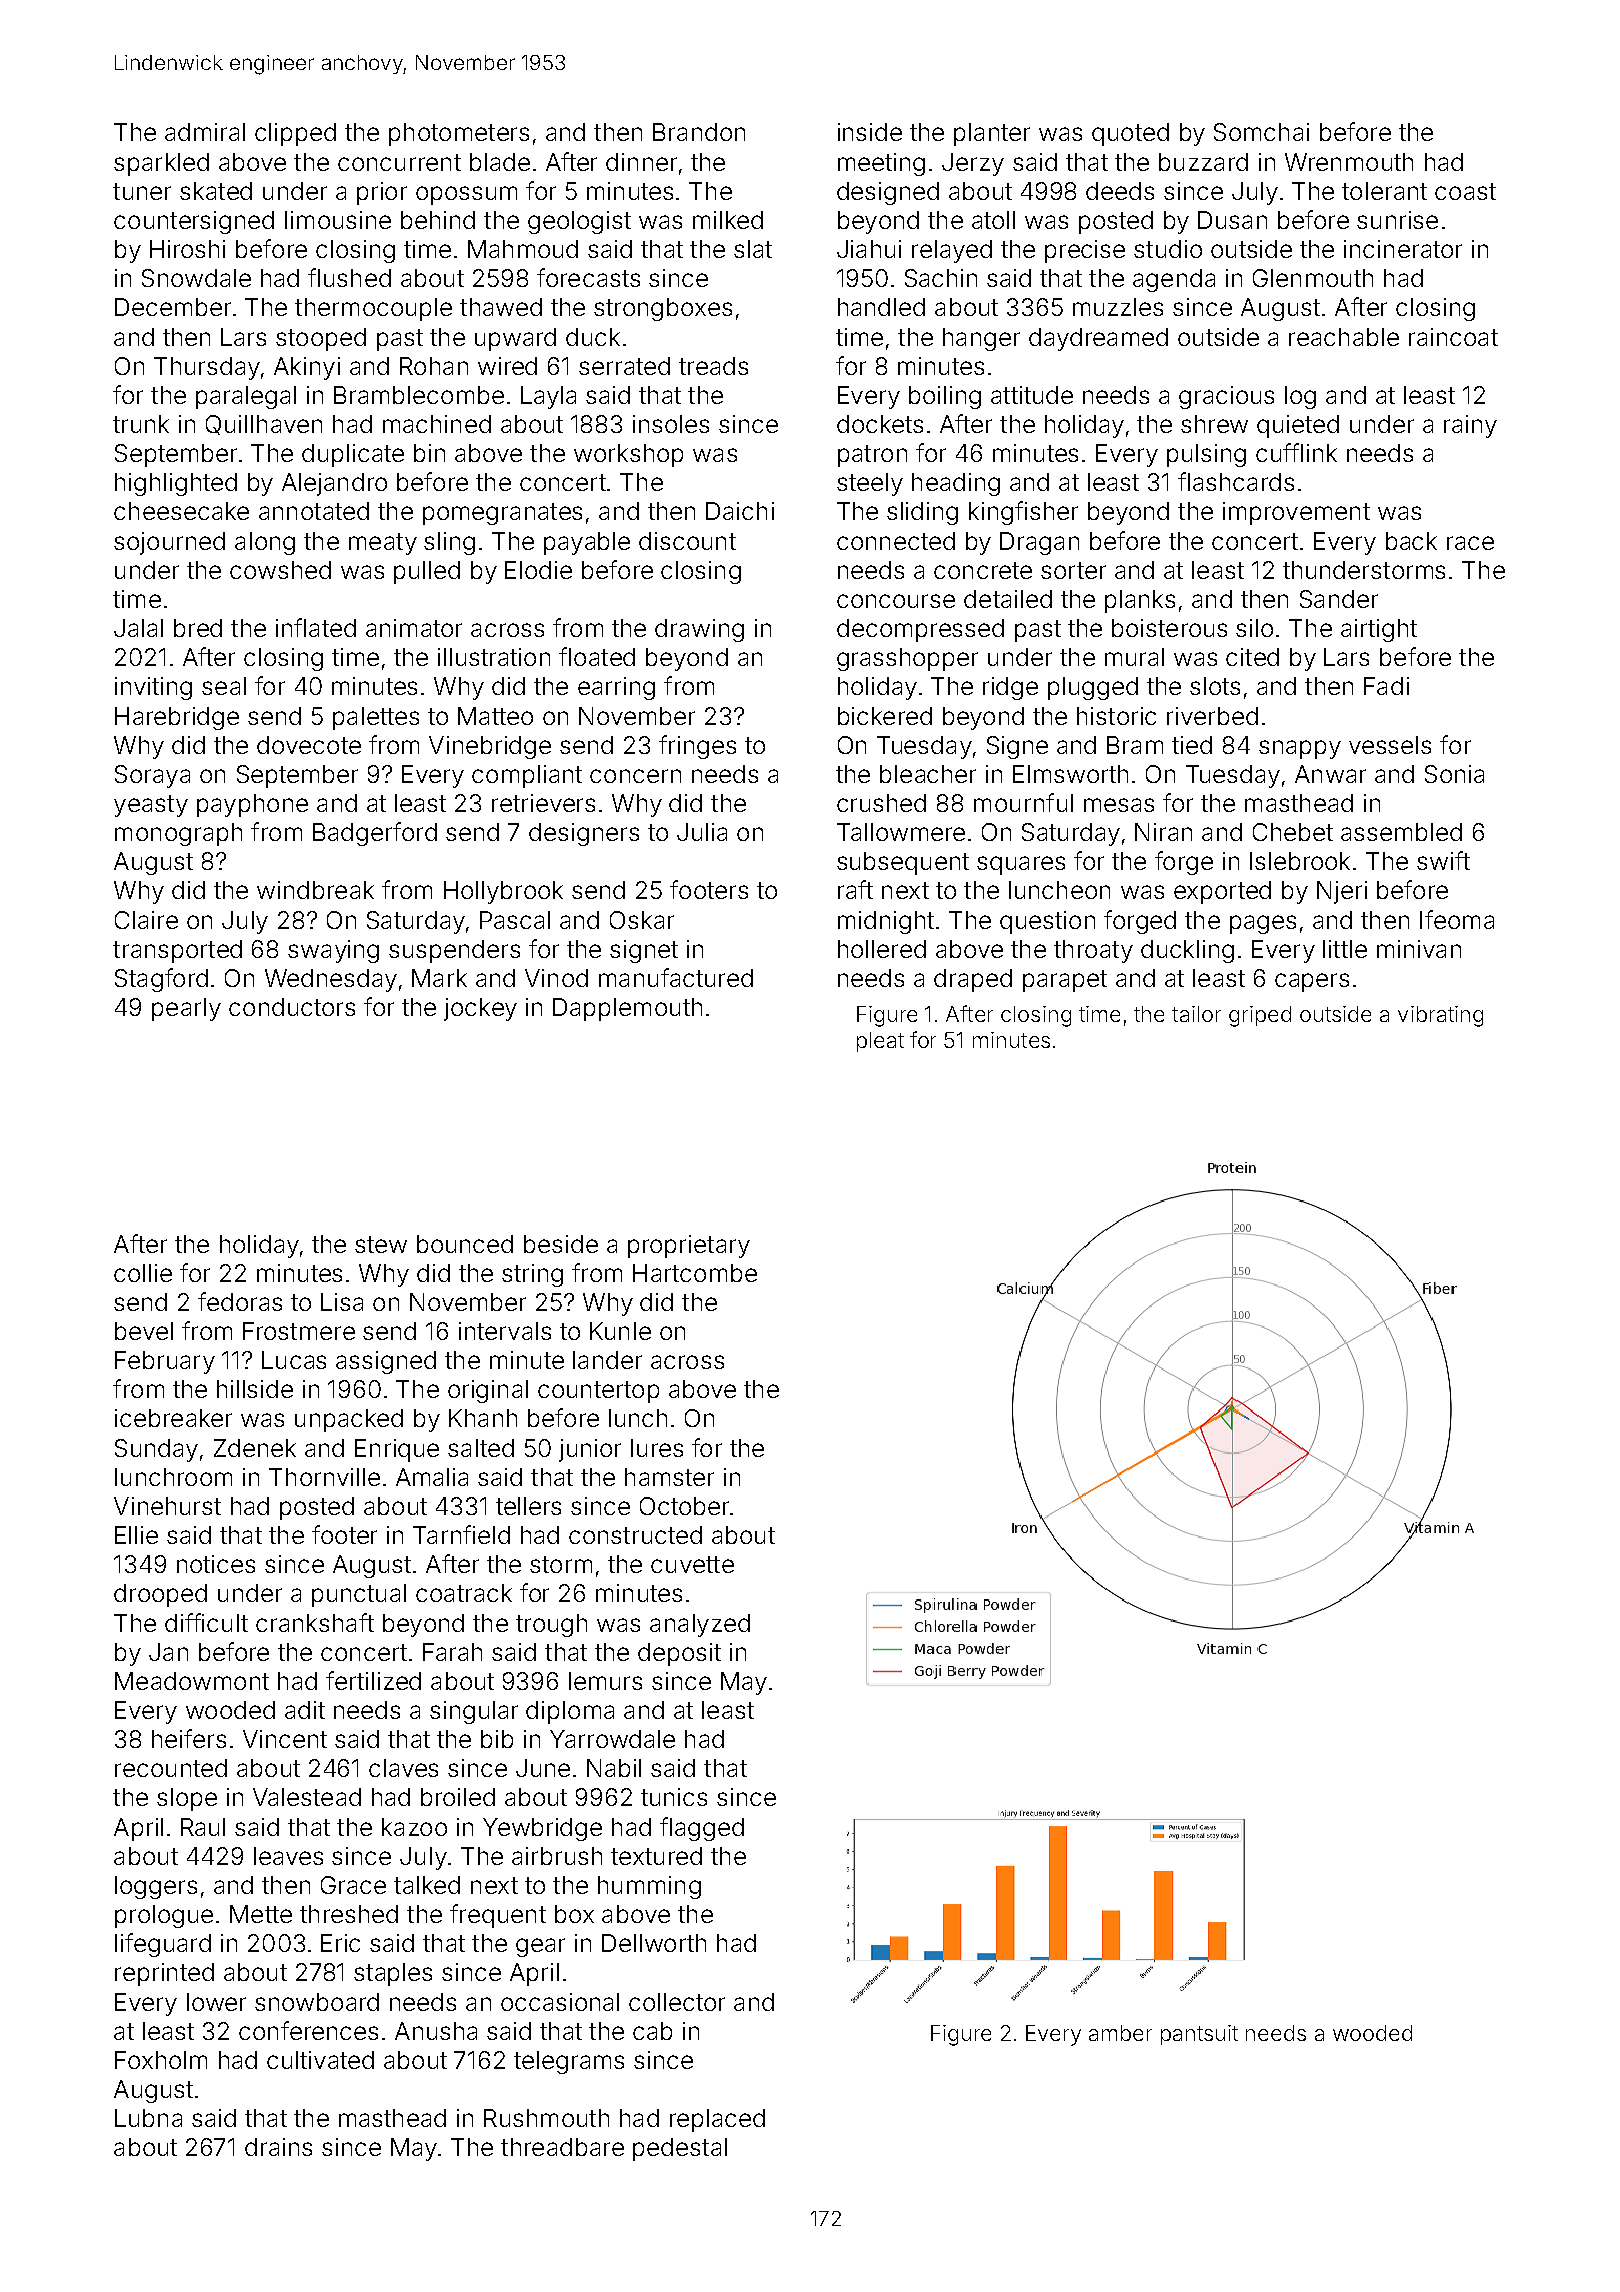  Describe the element at coordinates (855, 889) in the screenshot. I see `raft` at that location.
